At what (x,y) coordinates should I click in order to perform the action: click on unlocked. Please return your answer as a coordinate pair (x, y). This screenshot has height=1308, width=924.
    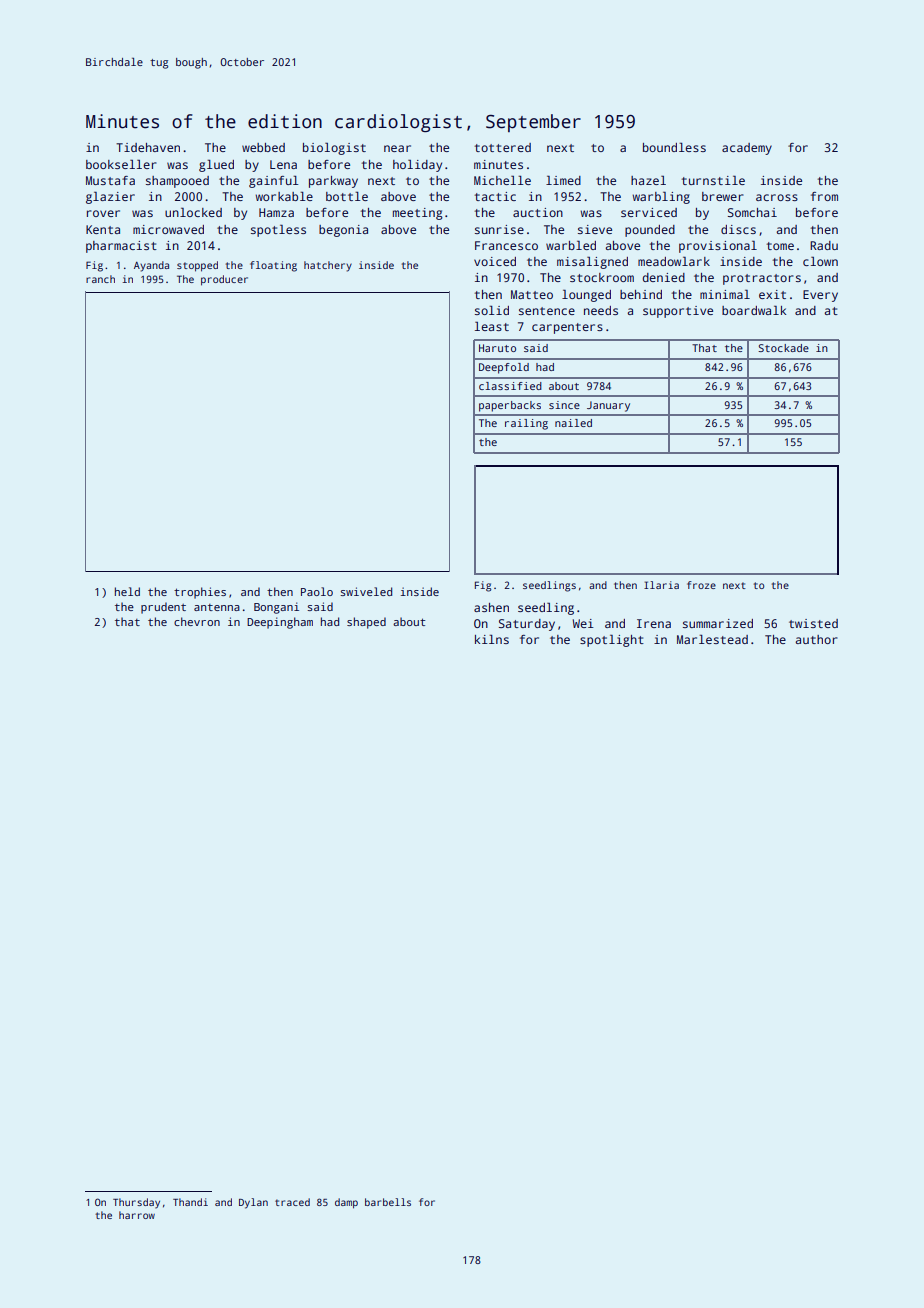
    Looking at the image, I should click on (193, 212).
